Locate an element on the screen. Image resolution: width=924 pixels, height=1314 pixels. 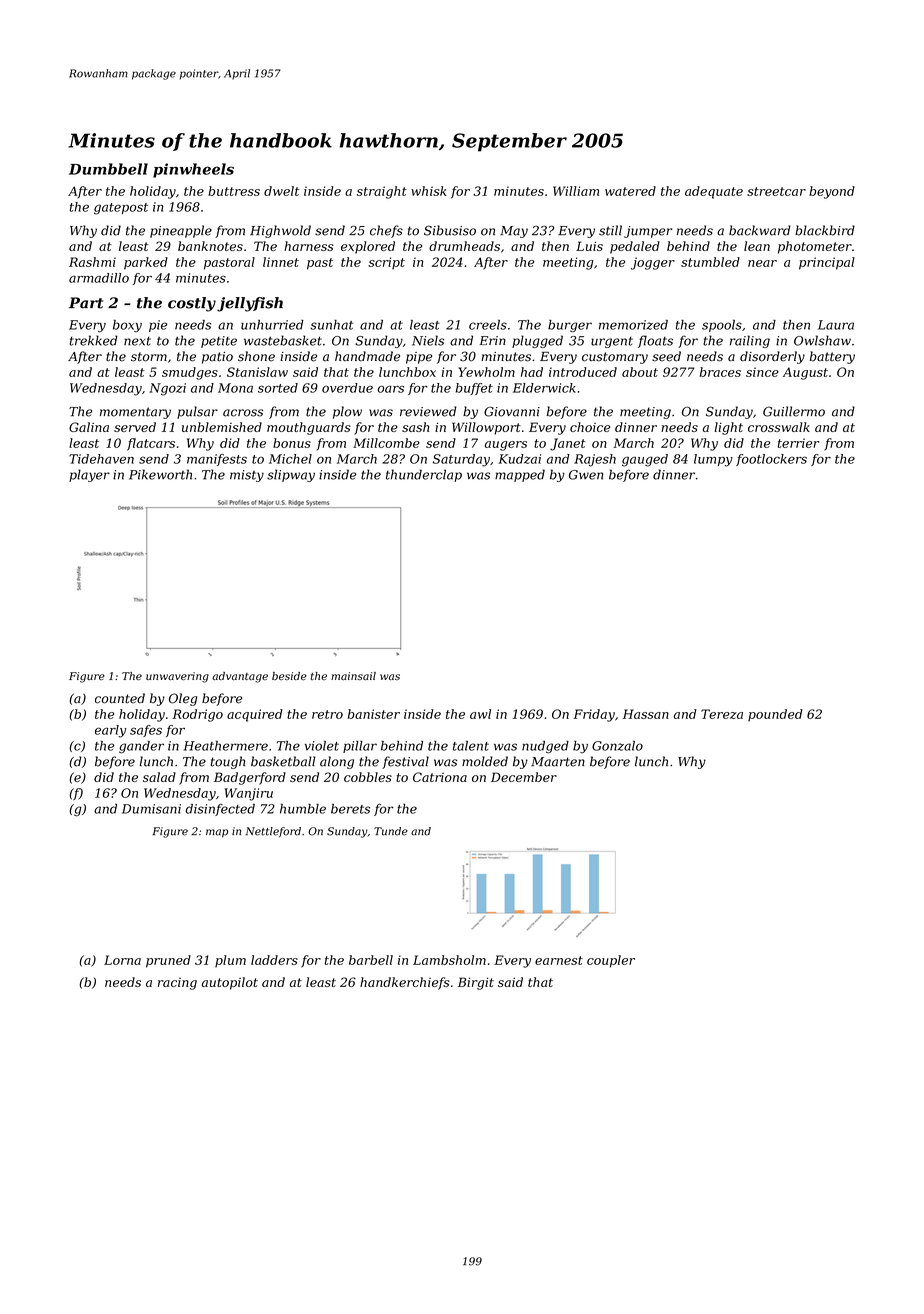
counted is located at coordinates (120, 698).
